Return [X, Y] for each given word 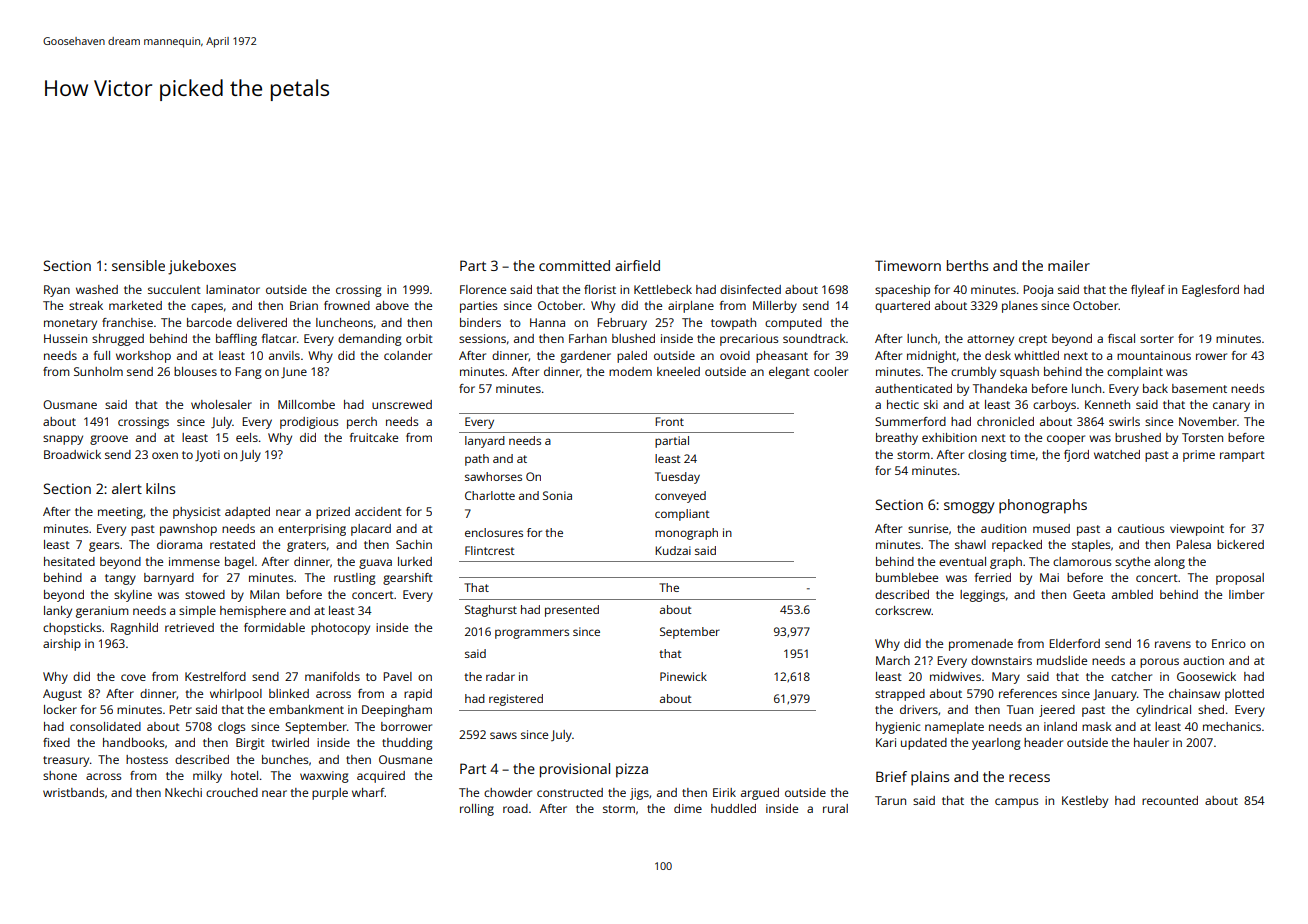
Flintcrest [489, 550]
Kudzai [673, 550]
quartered [902, 307]
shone [60, 775]
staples [1091, 546]
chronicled [1005, 421]
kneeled [678, 371]
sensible [138, 265]
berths [967, 265]
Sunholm [98, 371]
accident [378, 511]
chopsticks [72, 629]
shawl [970, 544]
